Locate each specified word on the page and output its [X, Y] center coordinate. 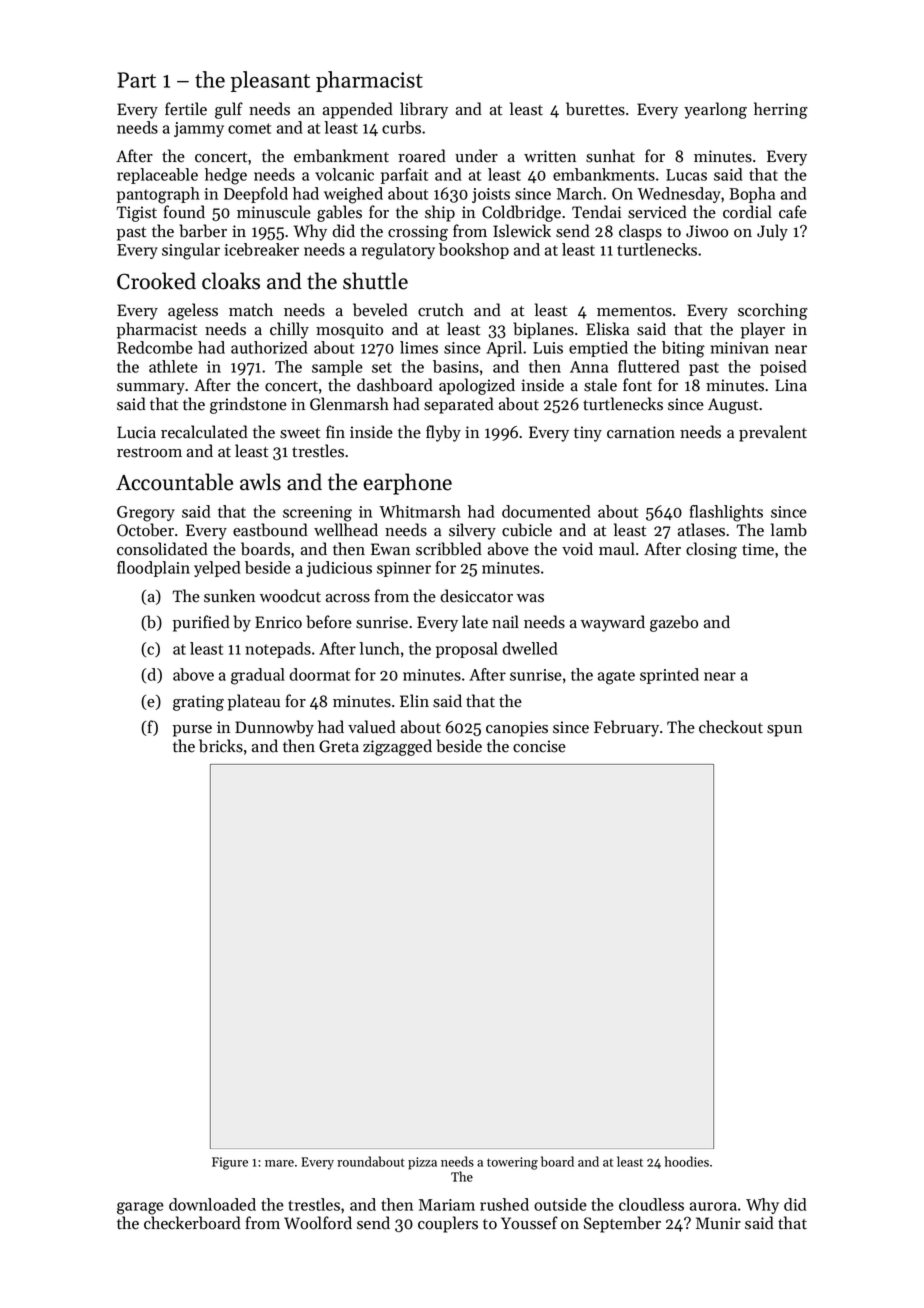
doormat [319, 674]
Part [137, 80]
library [424, 110]
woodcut [290, 596]
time [758, 549]
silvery [472, 531]
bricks [221, 746]
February [626, 728]
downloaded [212, 1204]
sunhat [610, 156]
